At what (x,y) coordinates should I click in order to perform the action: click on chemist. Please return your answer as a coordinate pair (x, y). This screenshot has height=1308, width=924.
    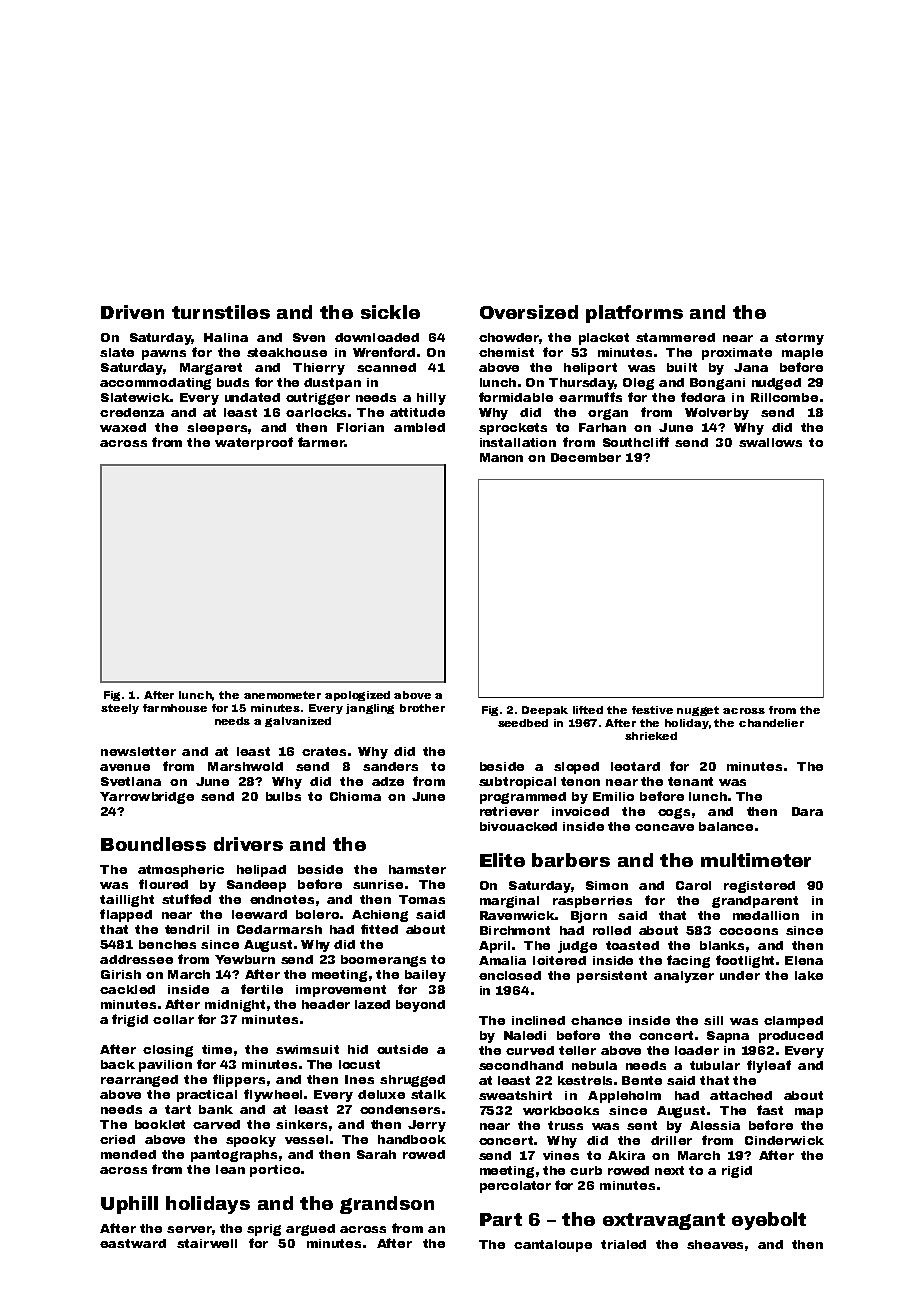
    Looking at the image, I should click on (506, 352).
